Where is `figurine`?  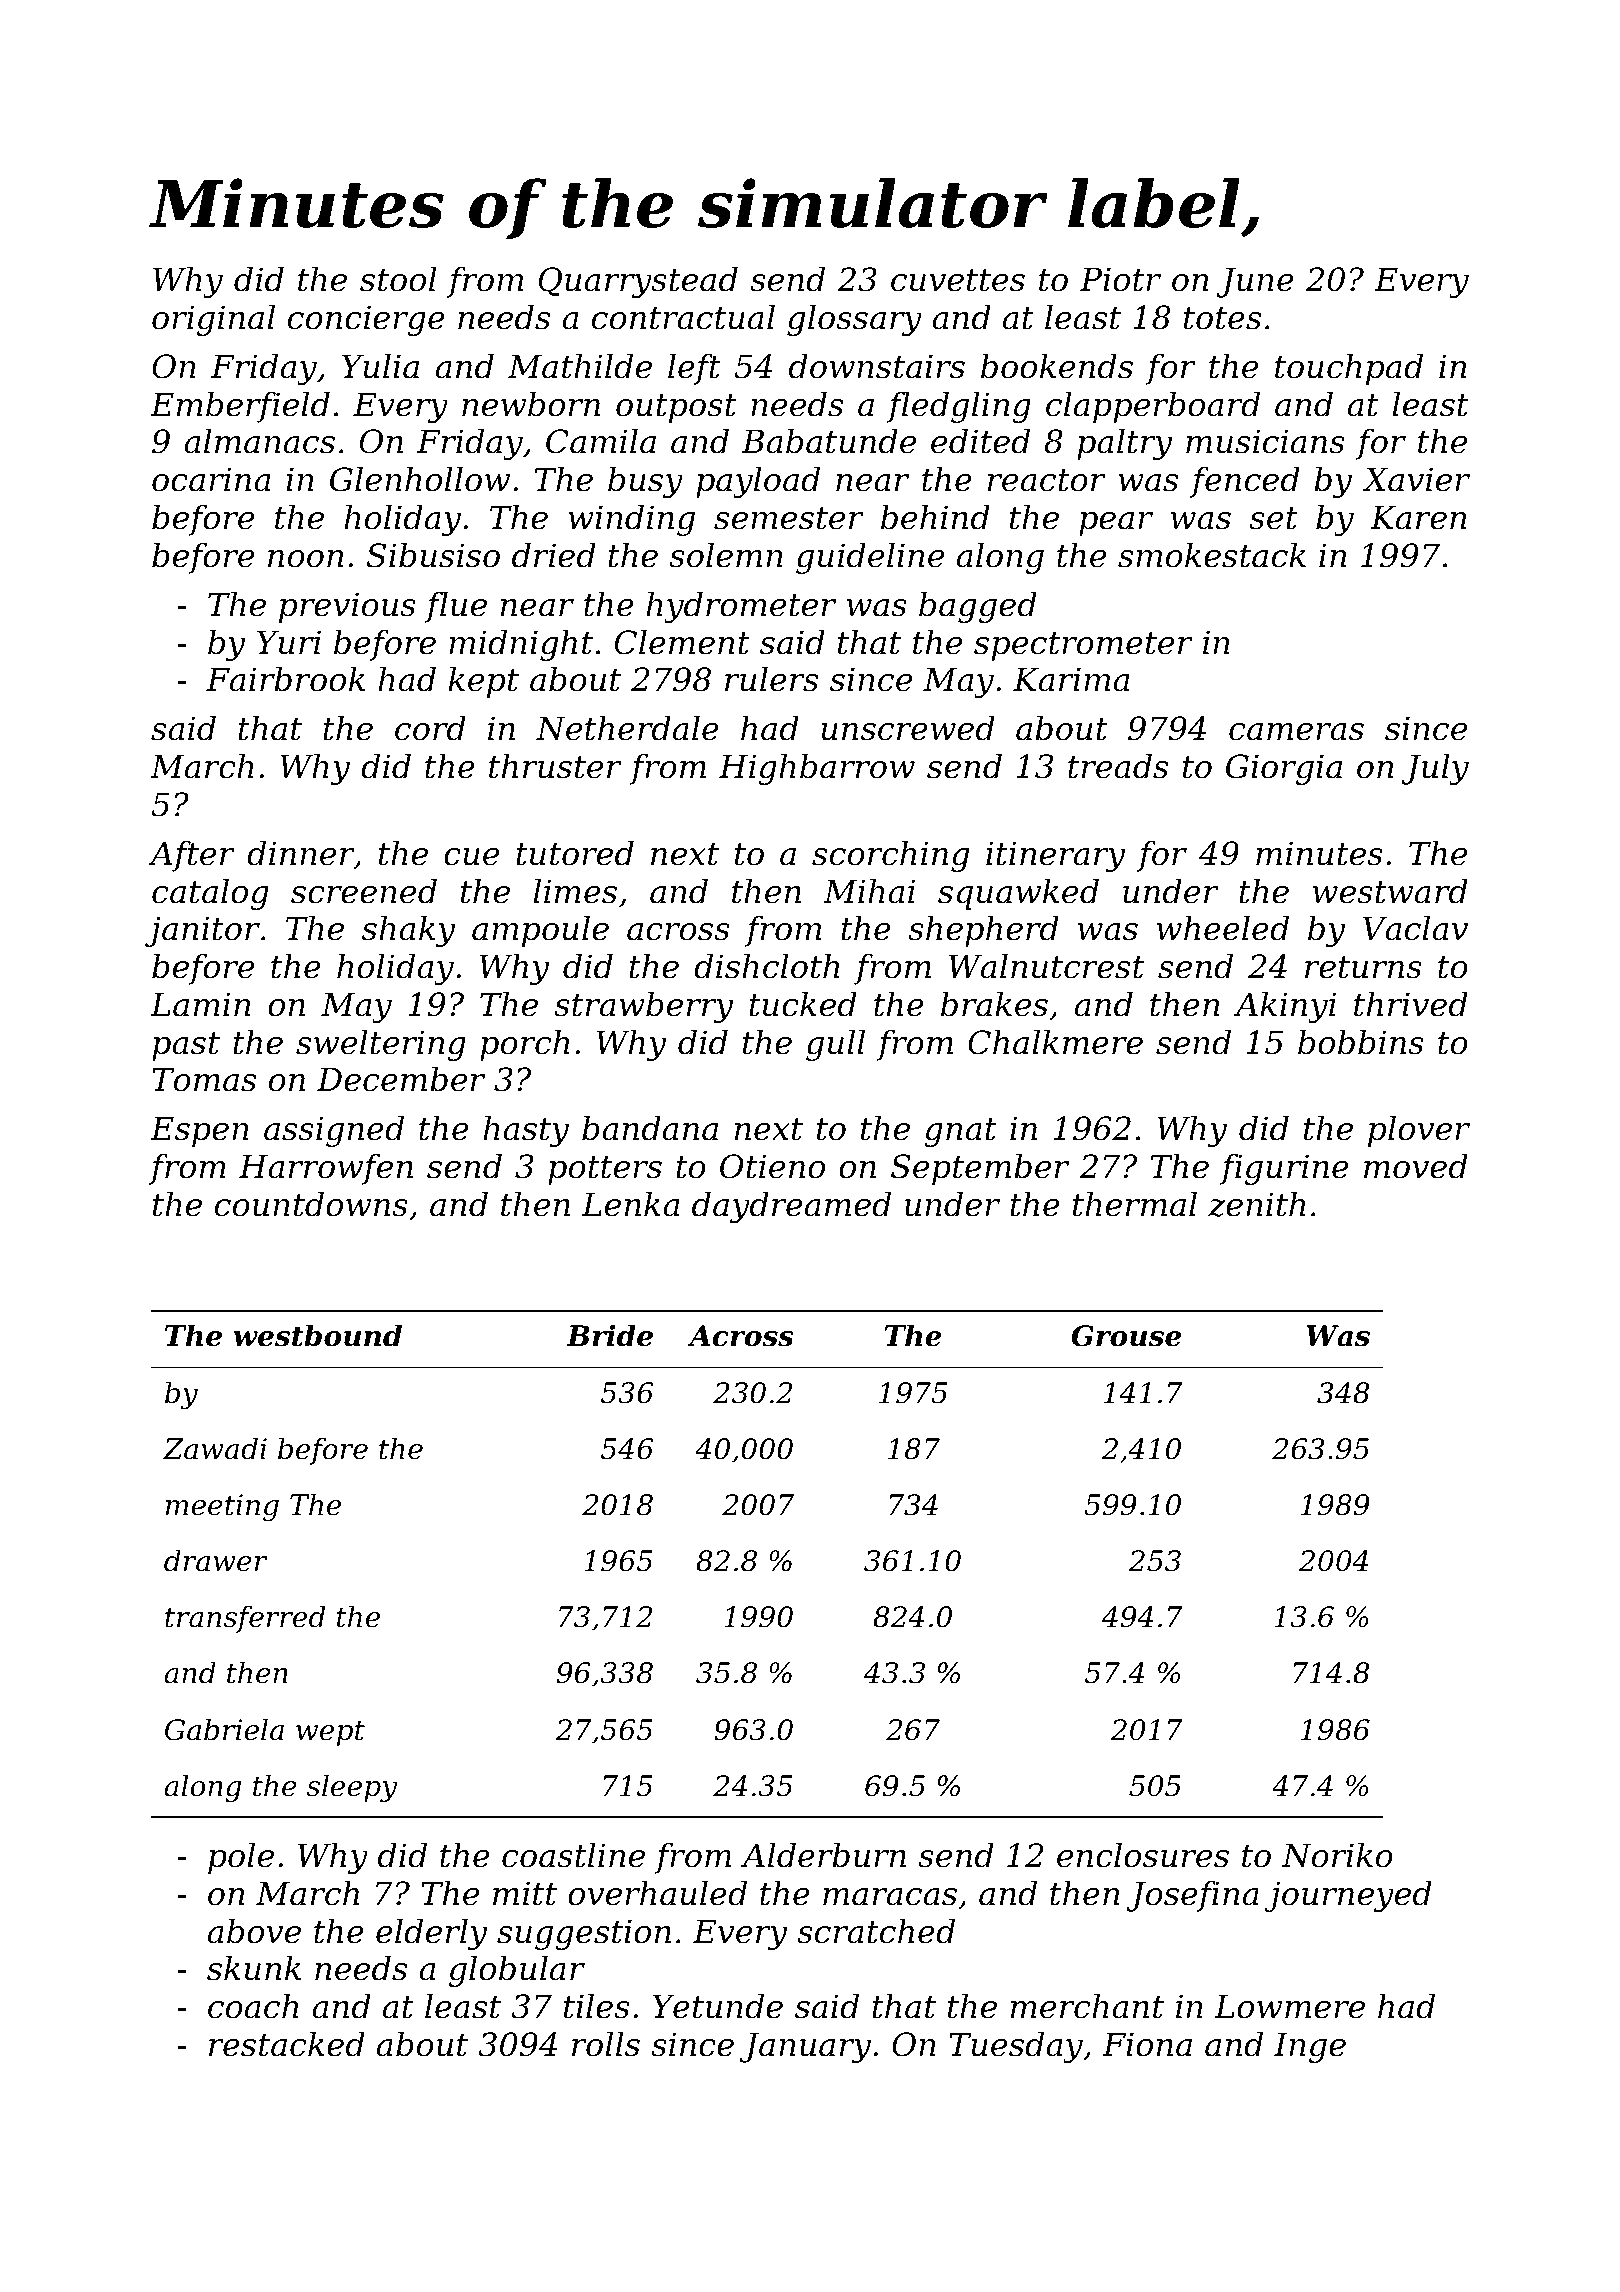 figurine is located at coordinates (1284, 1169).
